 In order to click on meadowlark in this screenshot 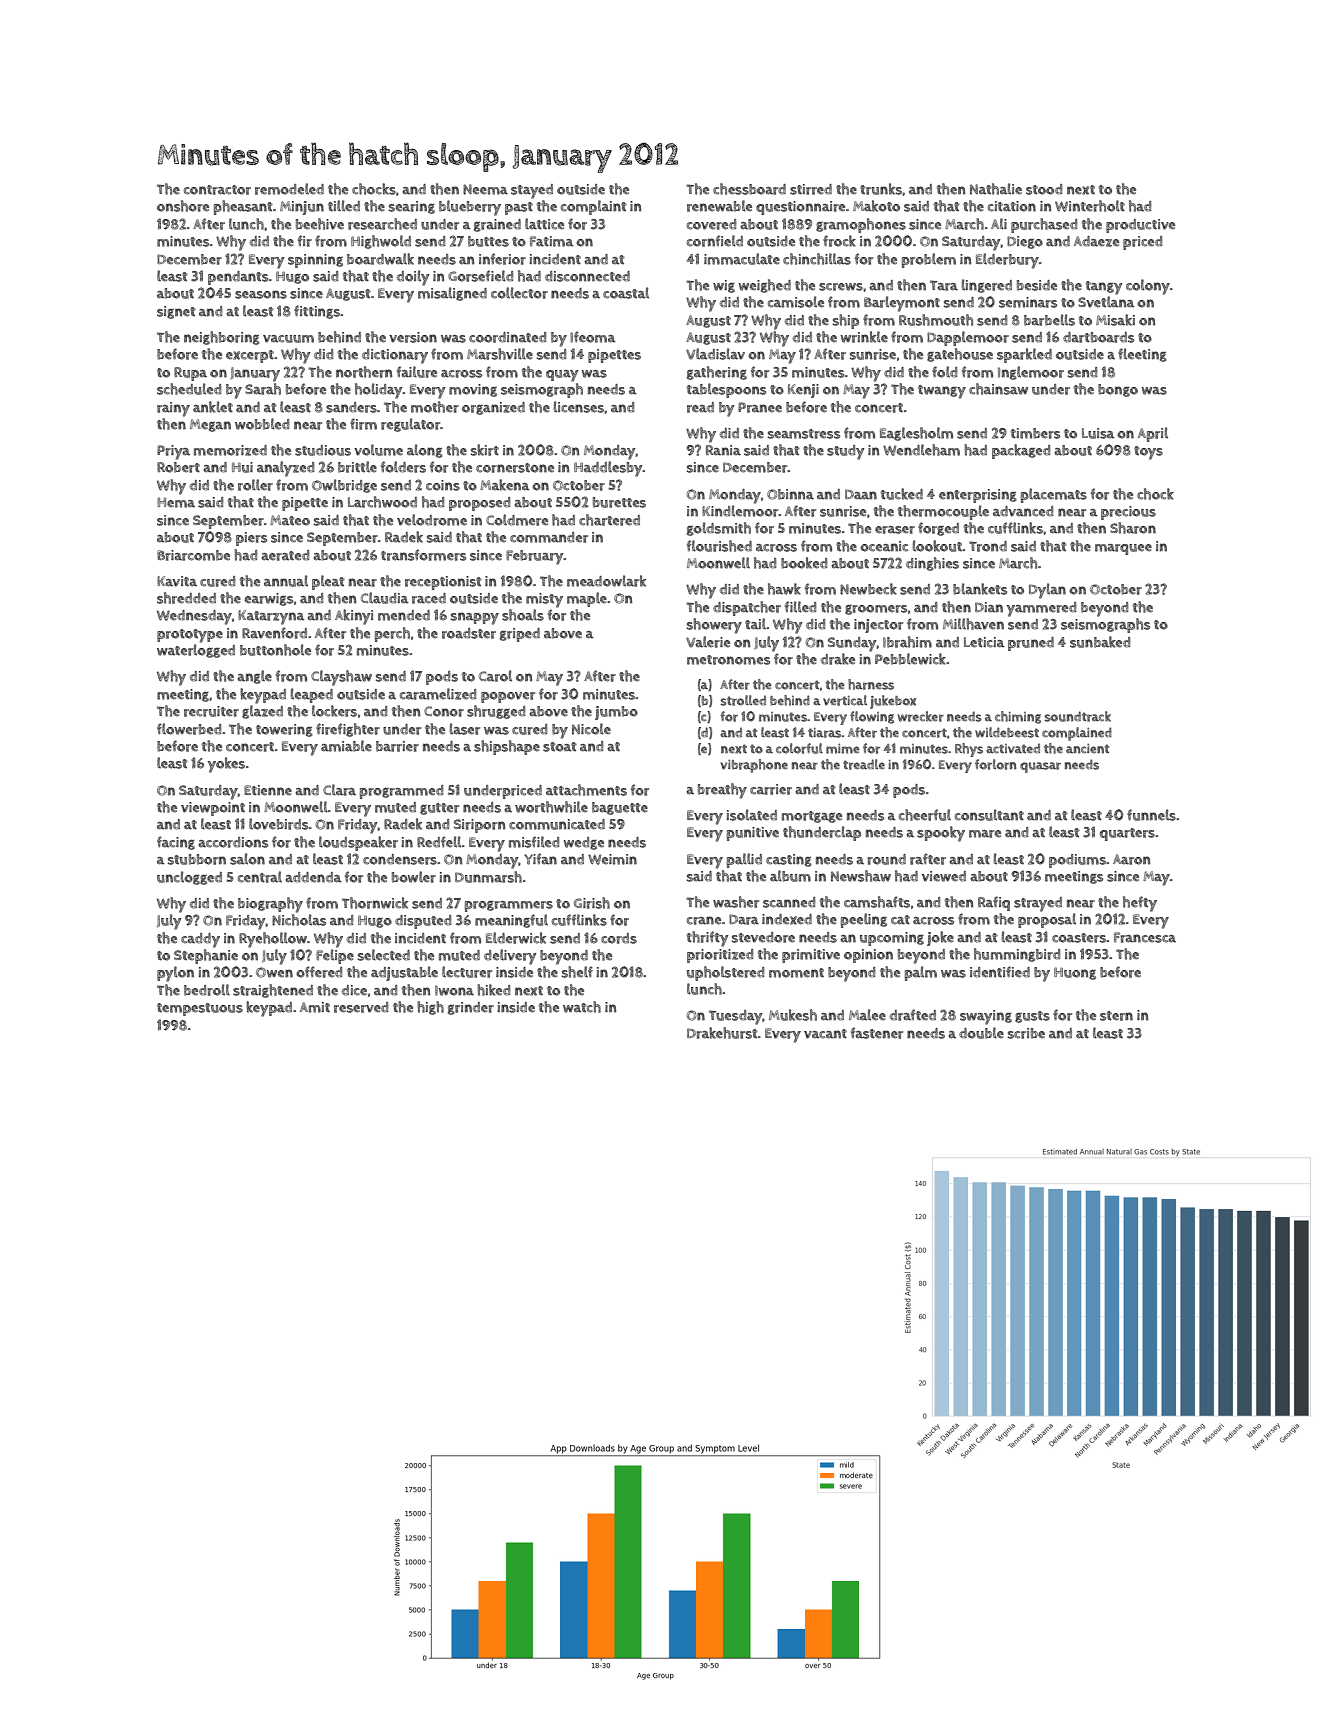, I will do `click(606, 581)`.
